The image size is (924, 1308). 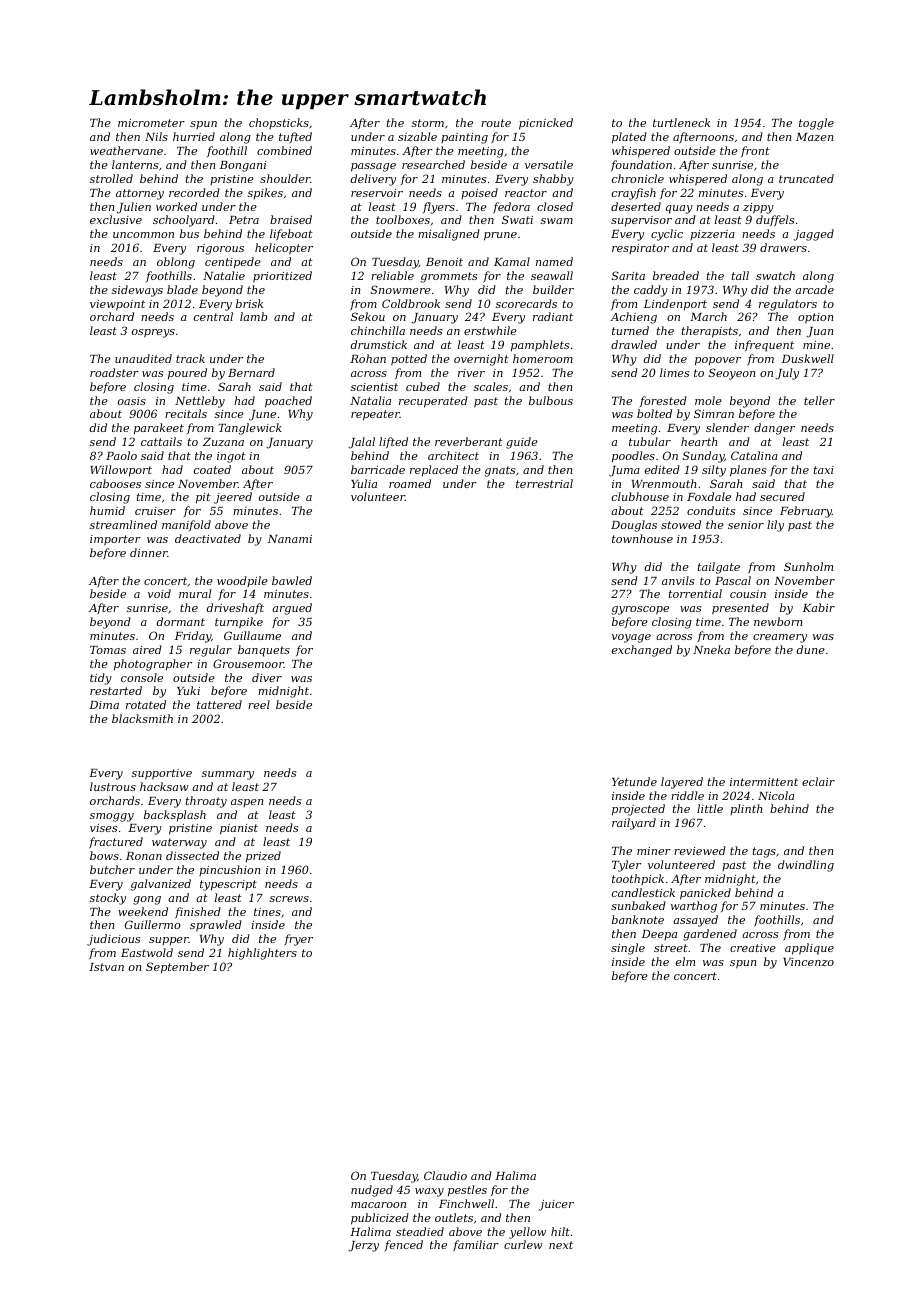 I want to click on micrometer, so click(x=151, y=123).
